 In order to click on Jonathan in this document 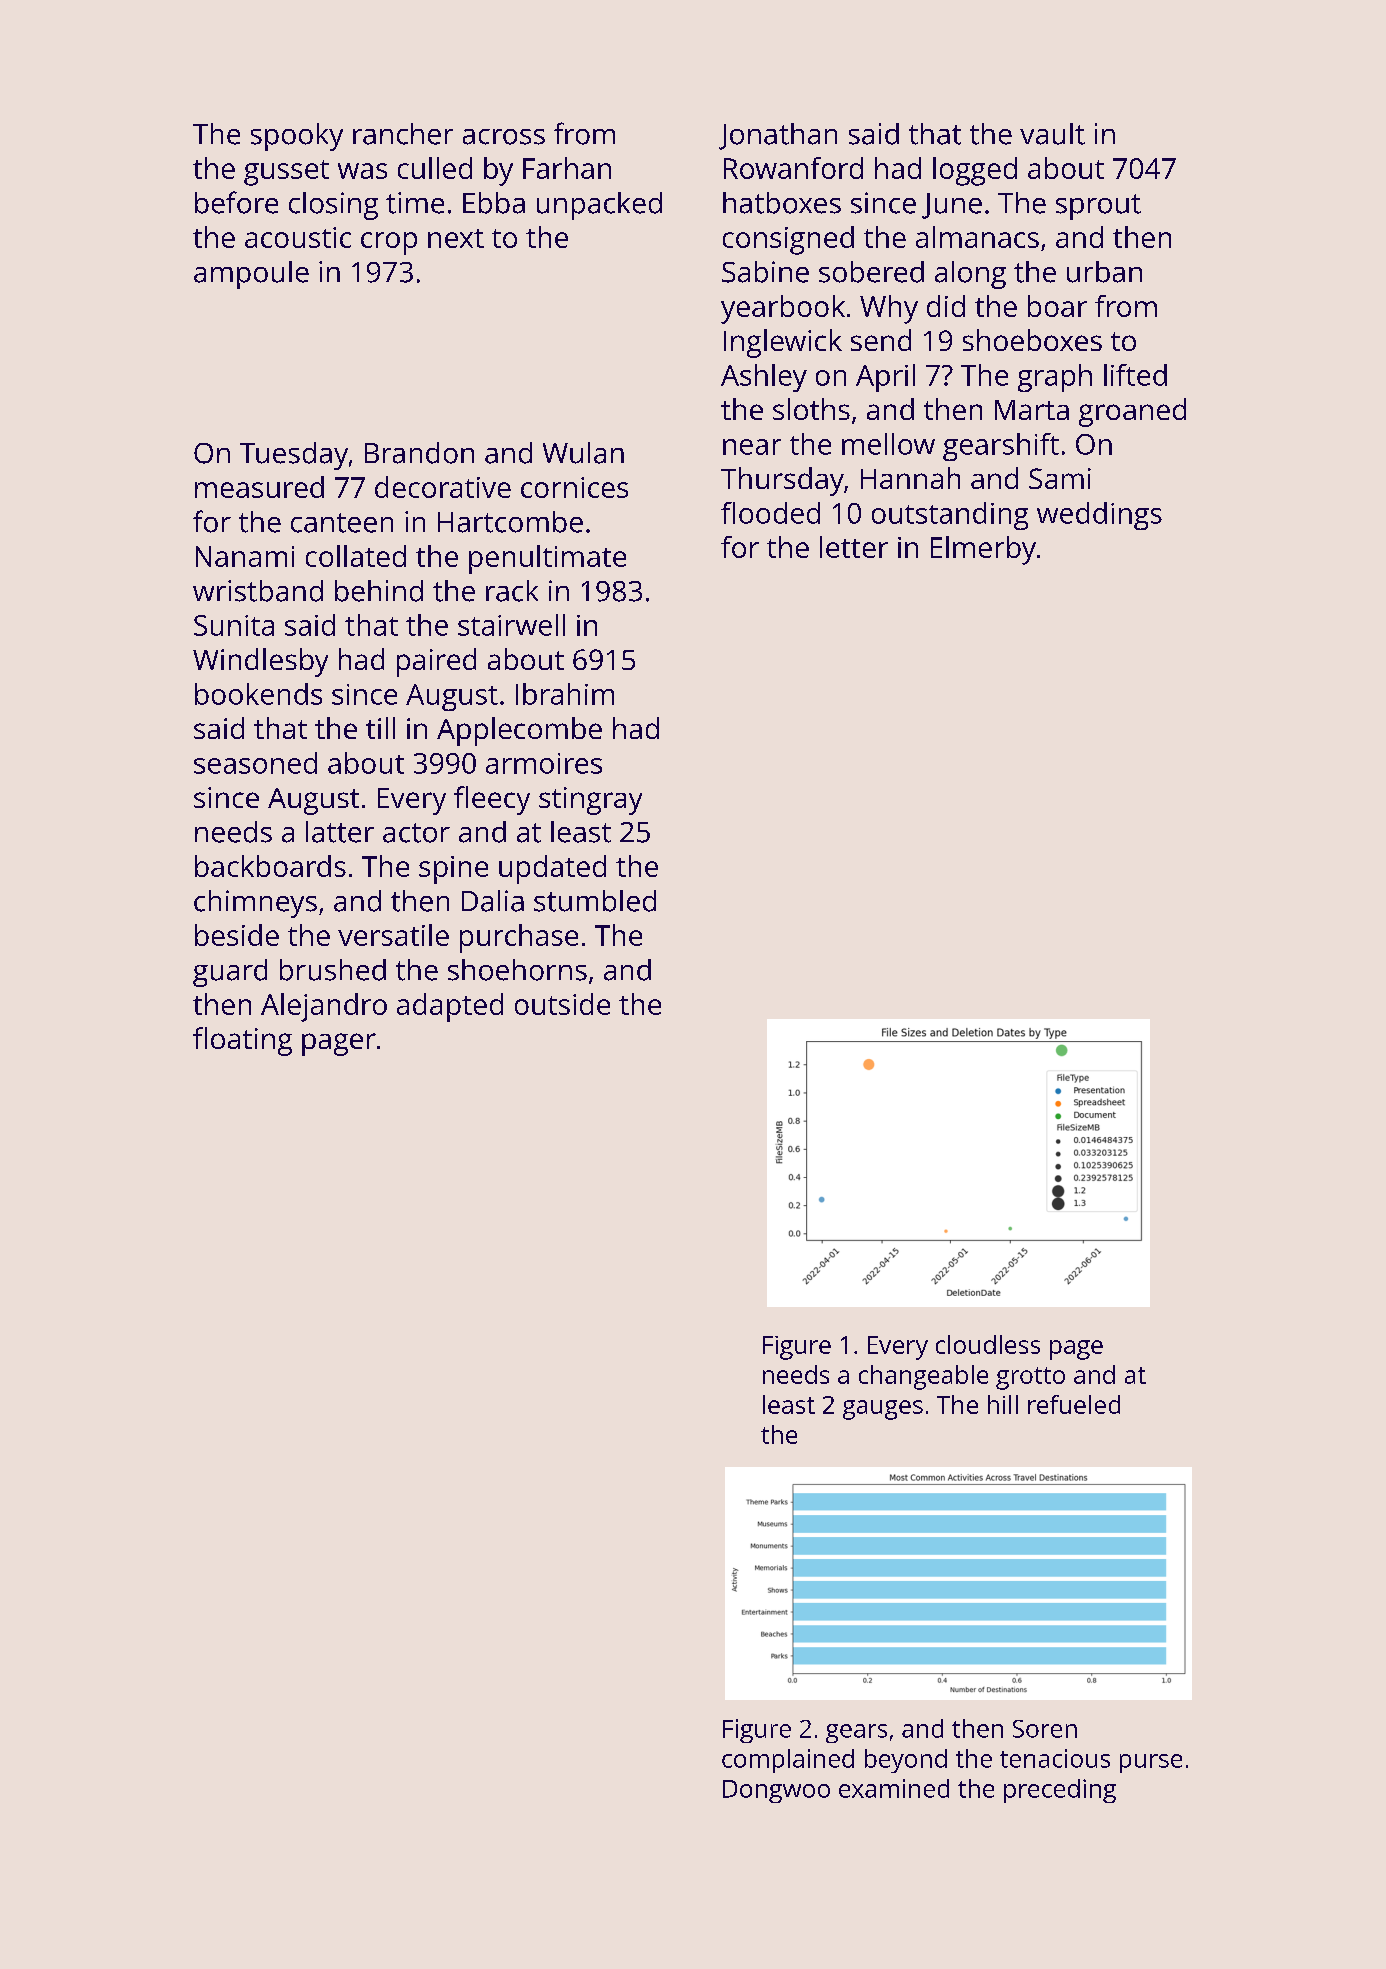, I will do `click(778, 136)`.
